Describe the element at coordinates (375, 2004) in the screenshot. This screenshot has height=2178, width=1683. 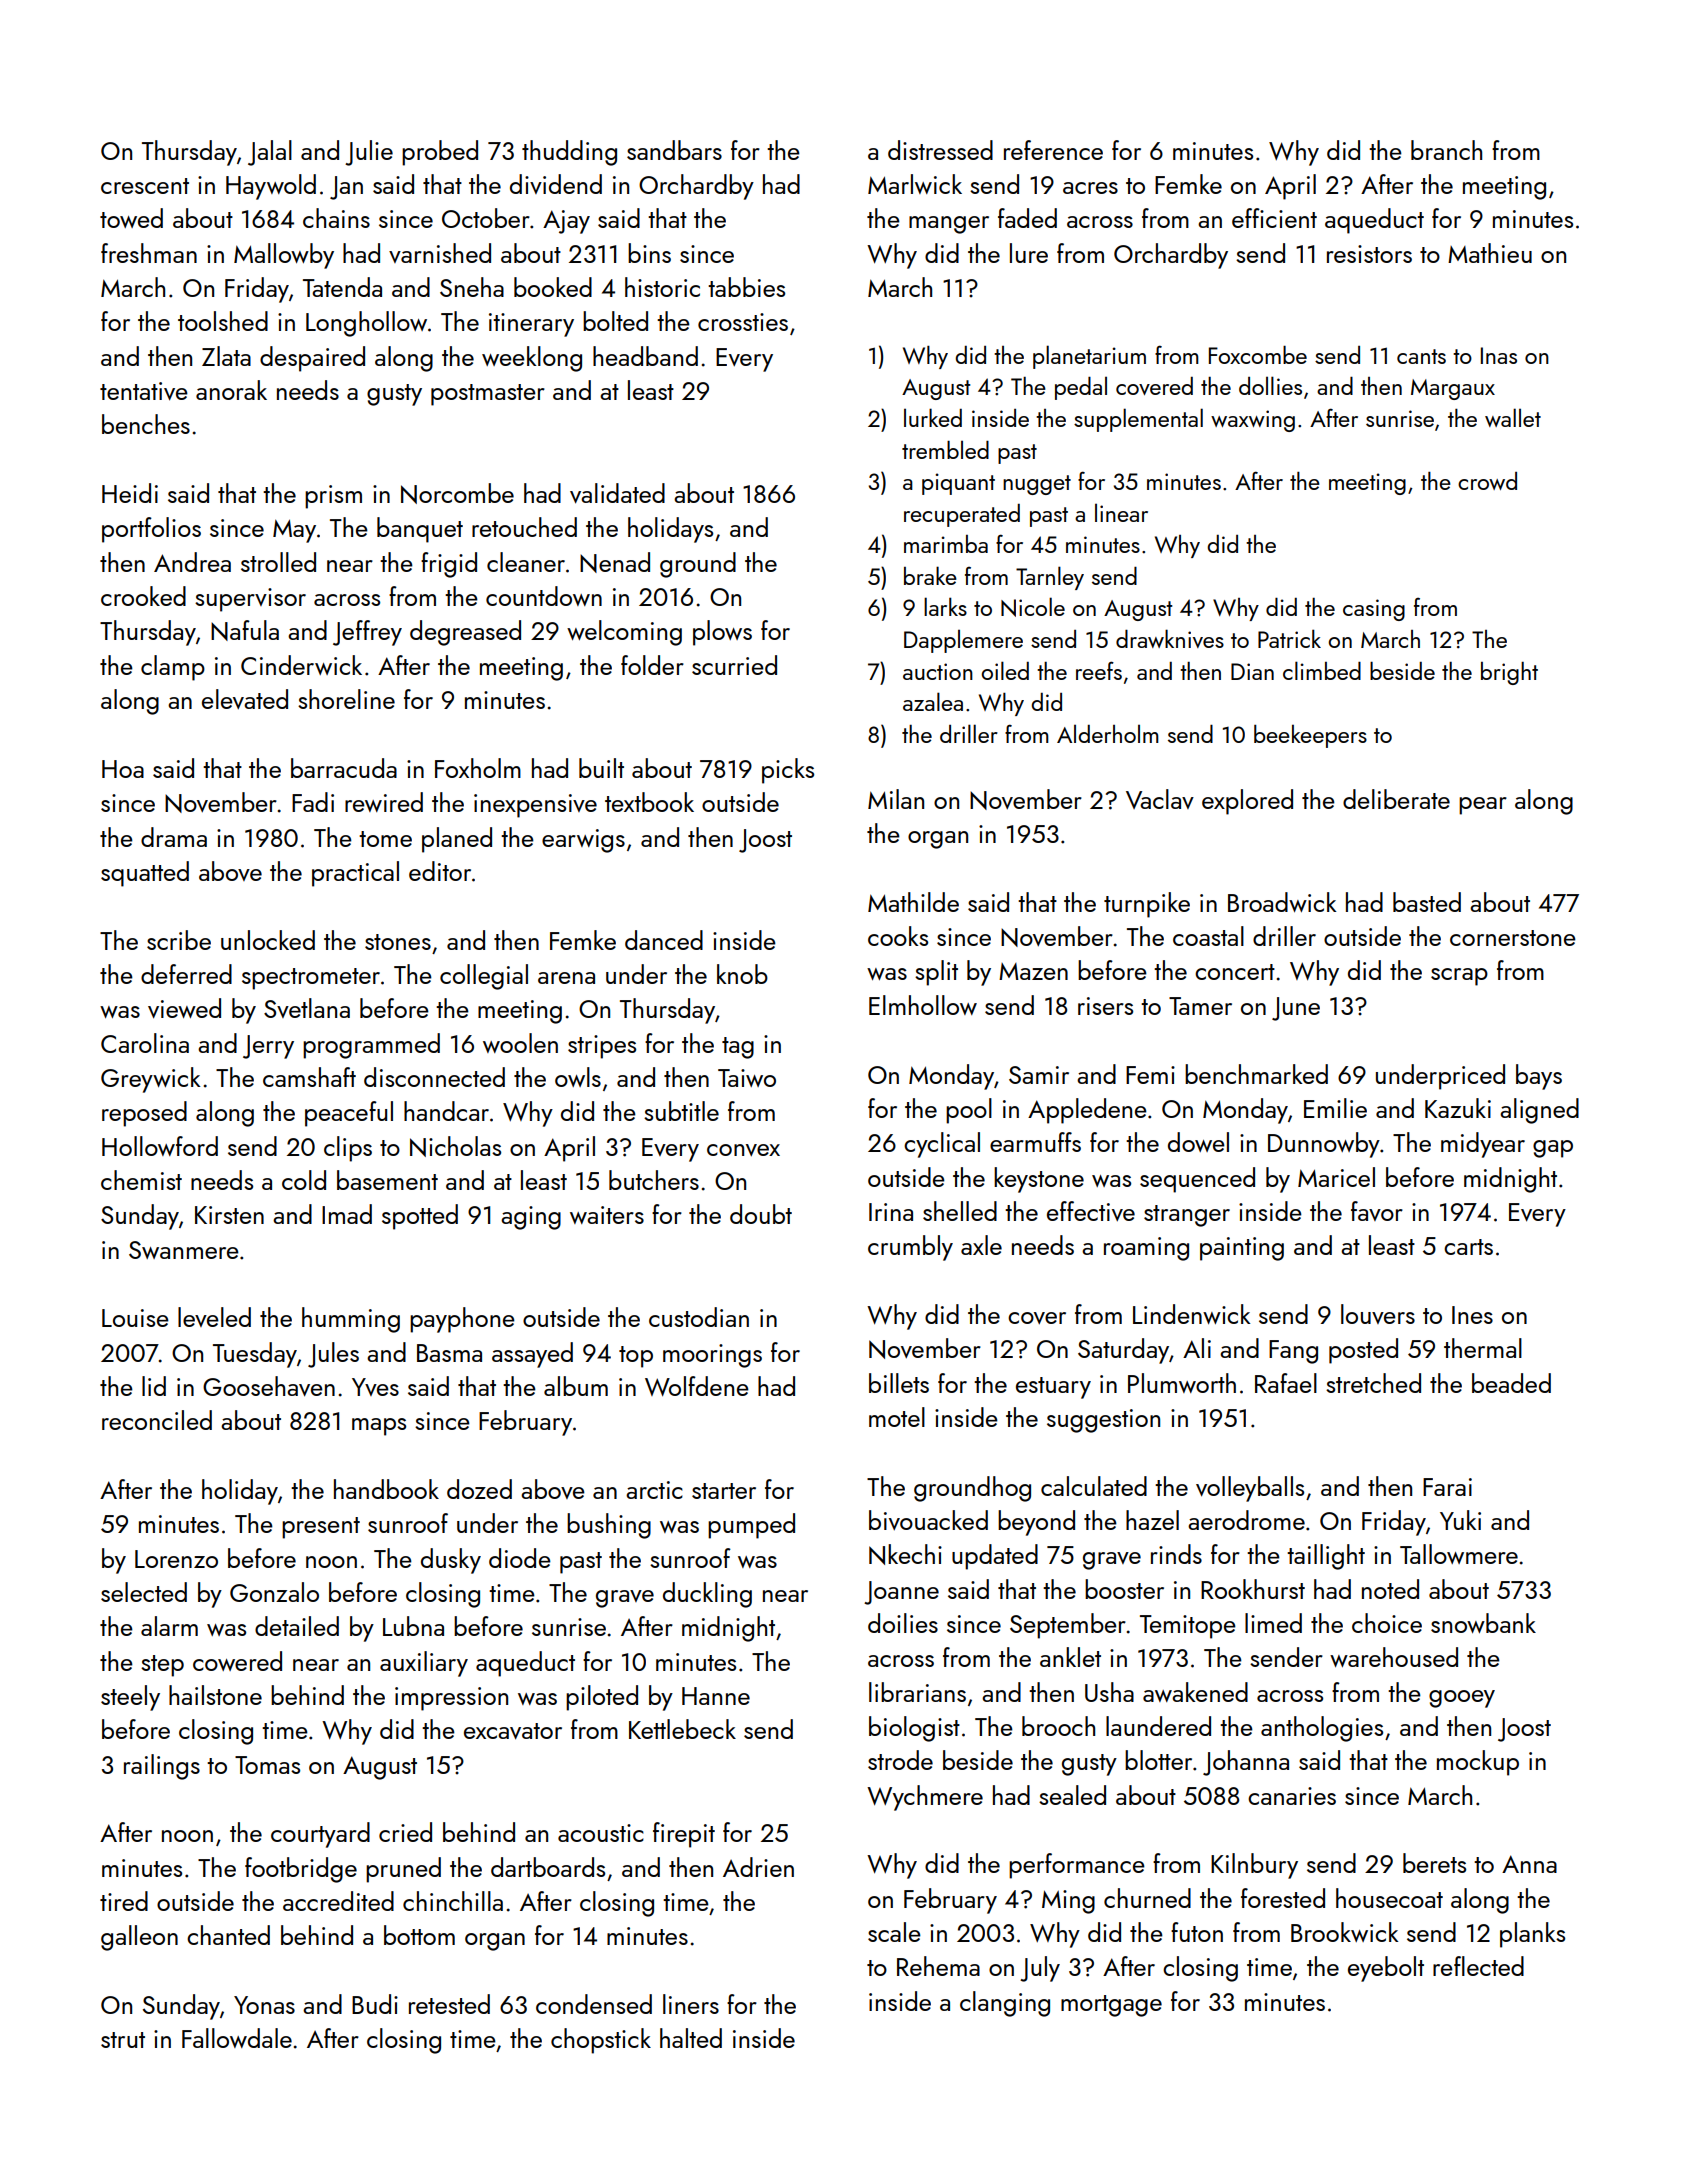
I see `Budi` at that location.
